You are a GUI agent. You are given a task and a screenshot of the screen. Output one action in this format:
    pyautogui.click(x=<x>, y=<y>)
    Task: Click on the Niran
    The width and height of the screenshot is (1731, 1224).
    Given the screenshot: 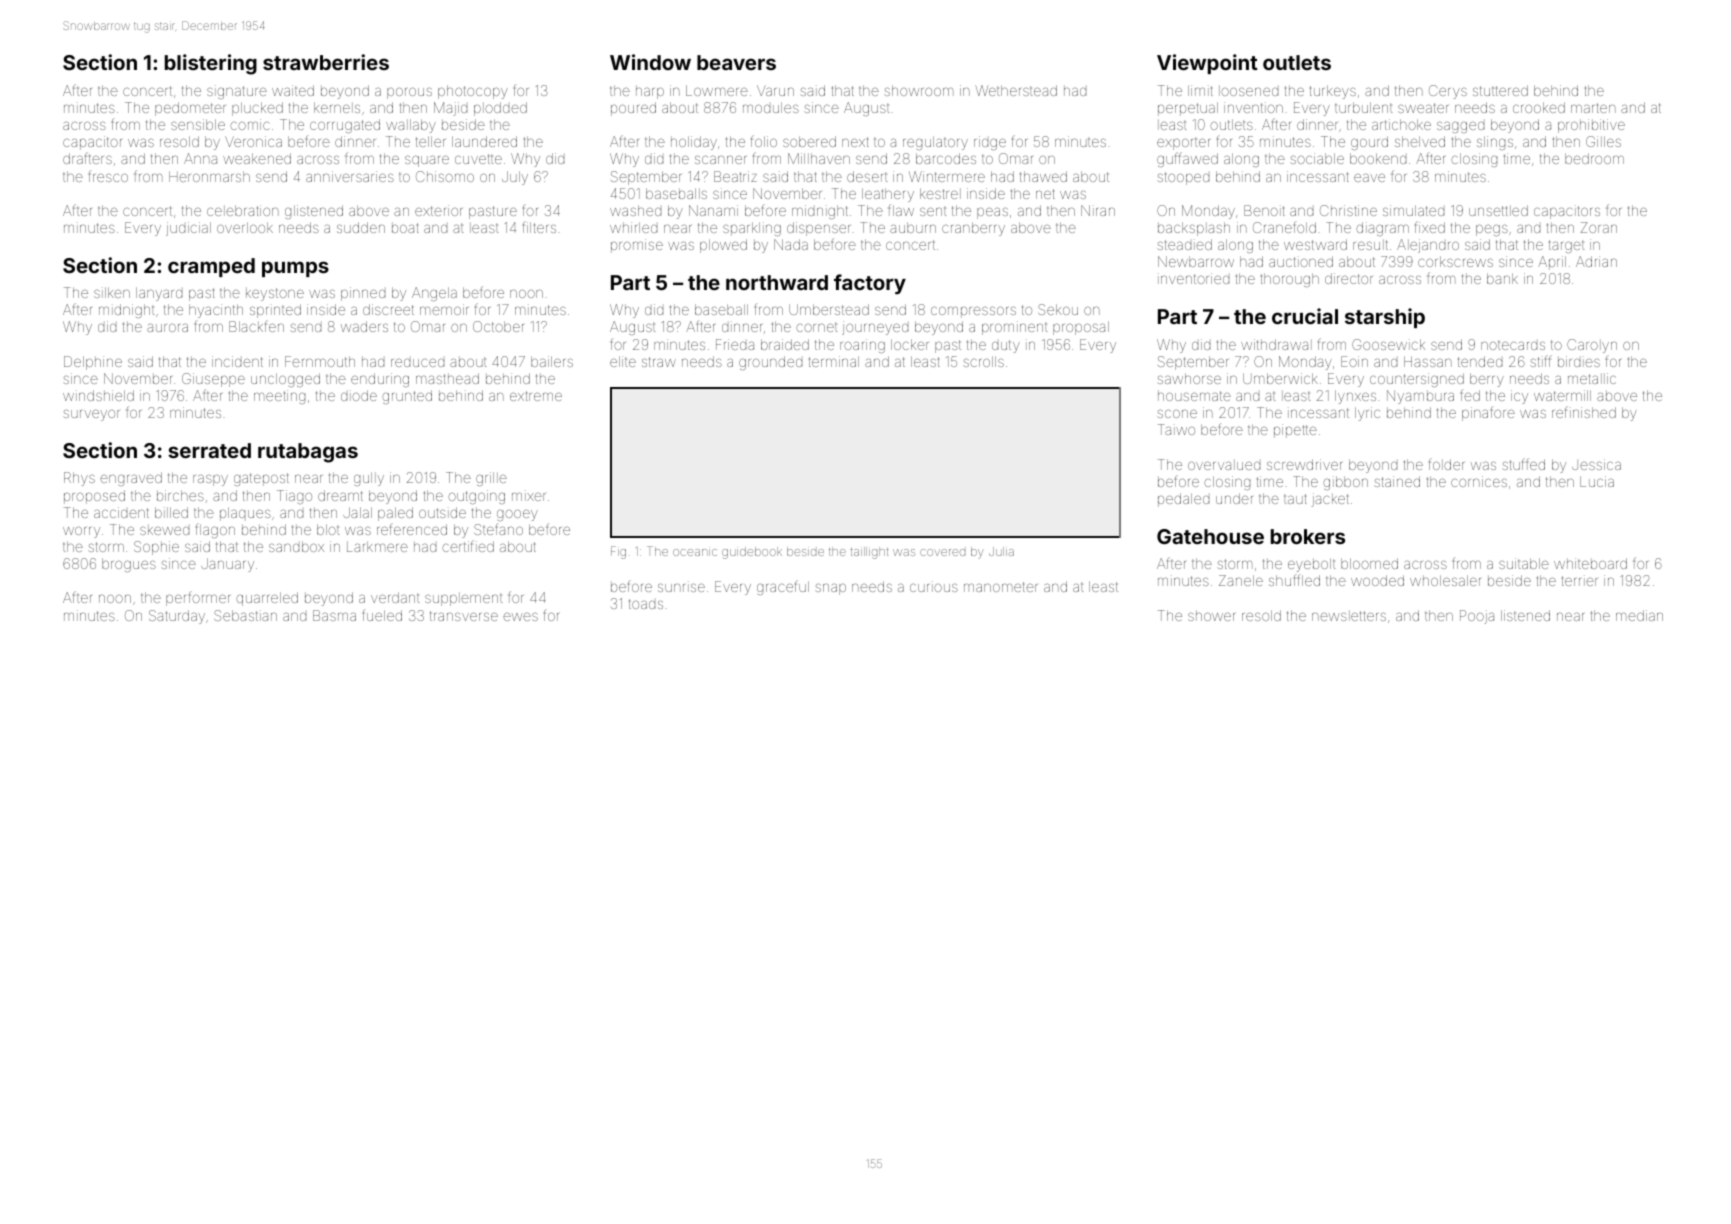 What is the action you would take?
    pyautogui.click(x=1098, y=210)
